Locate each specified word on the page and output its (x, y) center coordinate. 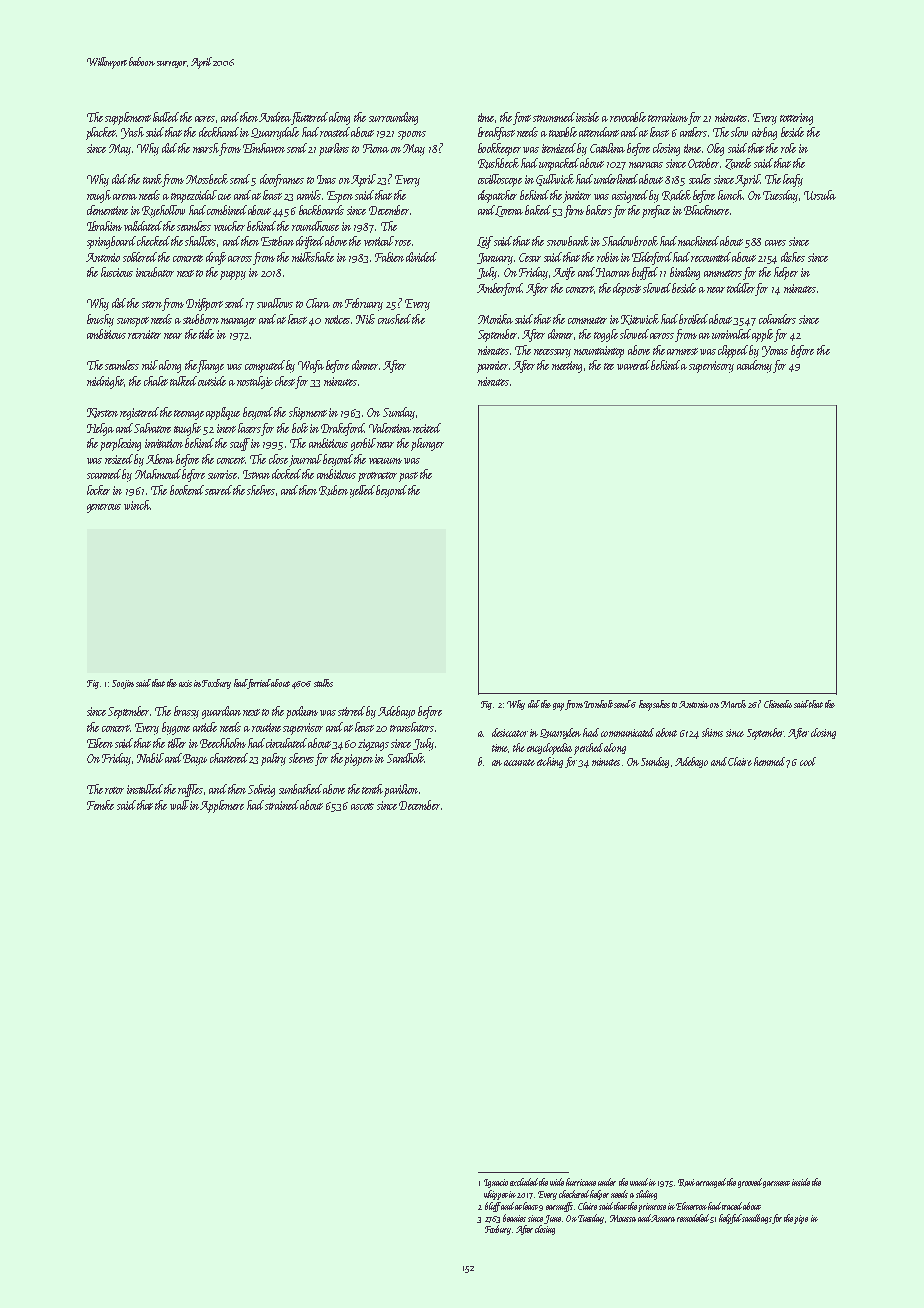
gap (558, 707)
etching (550, 762)
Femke (100, 805)
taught (187, 429)
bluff (493, 1207)
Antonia (694, 704)
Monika (495, 319)
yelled (362, 491)
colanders (777, 319)
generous (104, 508)
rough (99, 196)
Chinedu (778, 704)
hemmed (770, 761)
